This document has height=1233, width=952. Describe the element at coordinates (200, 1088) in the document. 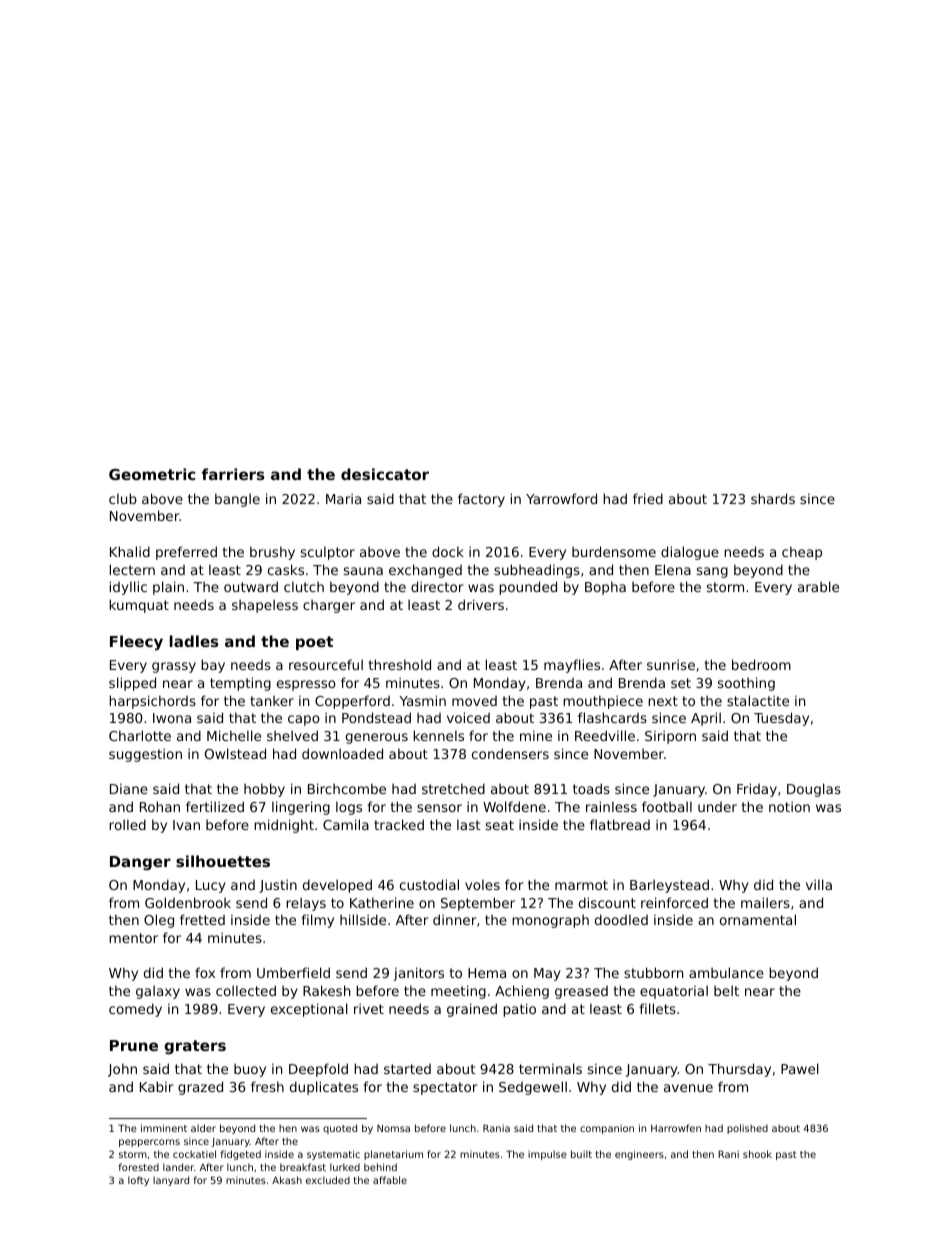

I see `grazed` at that location.
